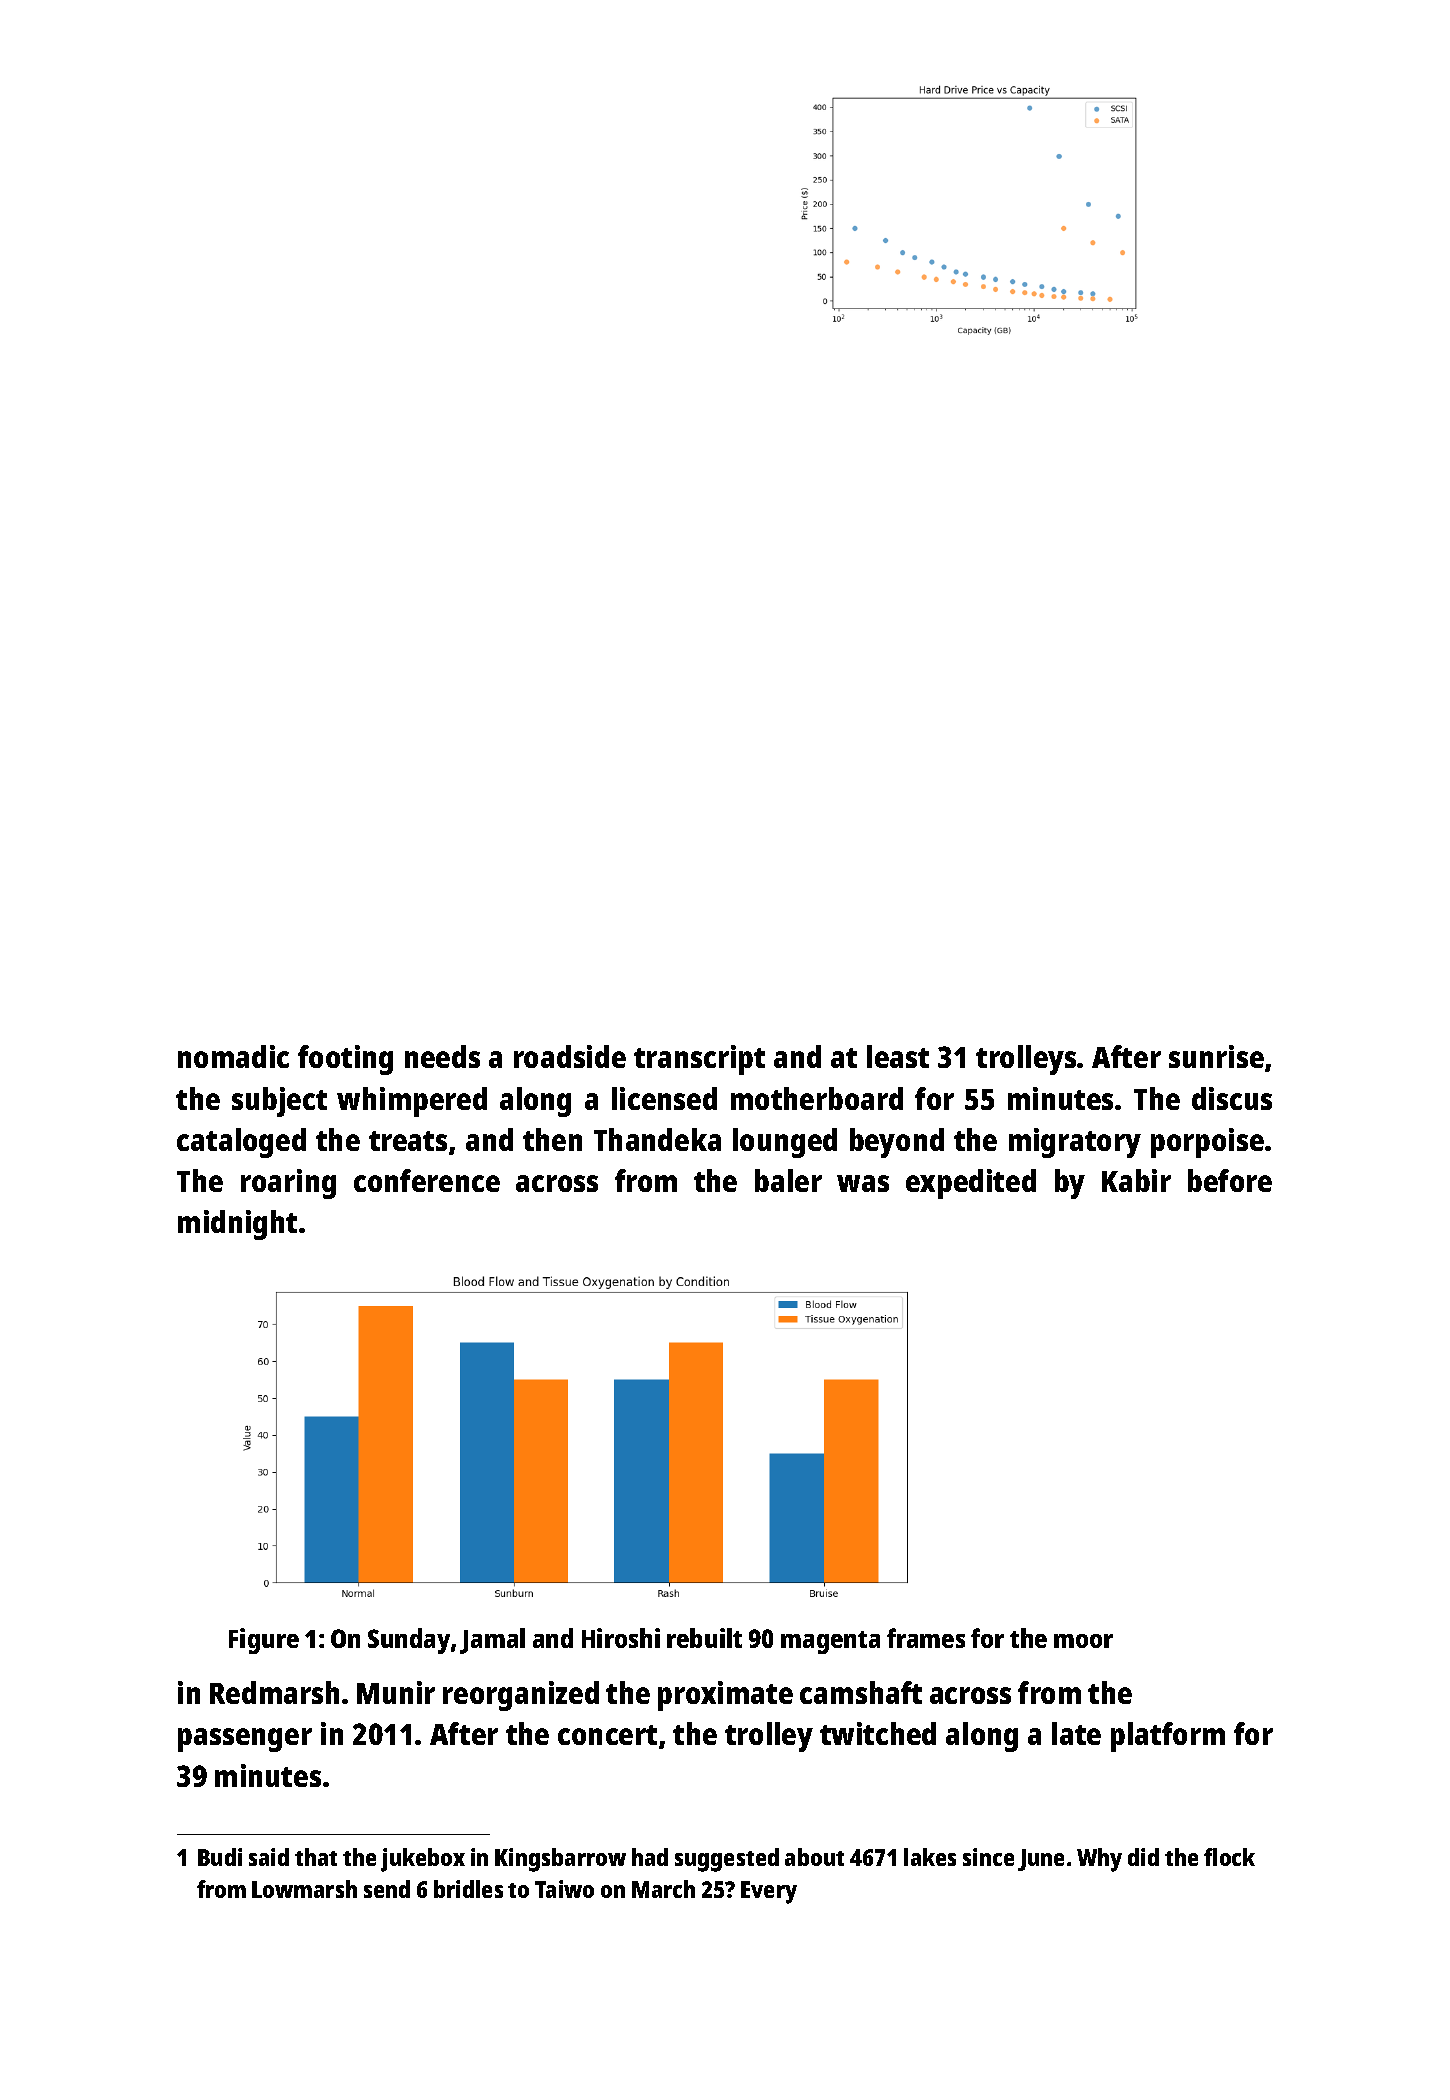  I want to click on moor, so click(1083, 1641).
